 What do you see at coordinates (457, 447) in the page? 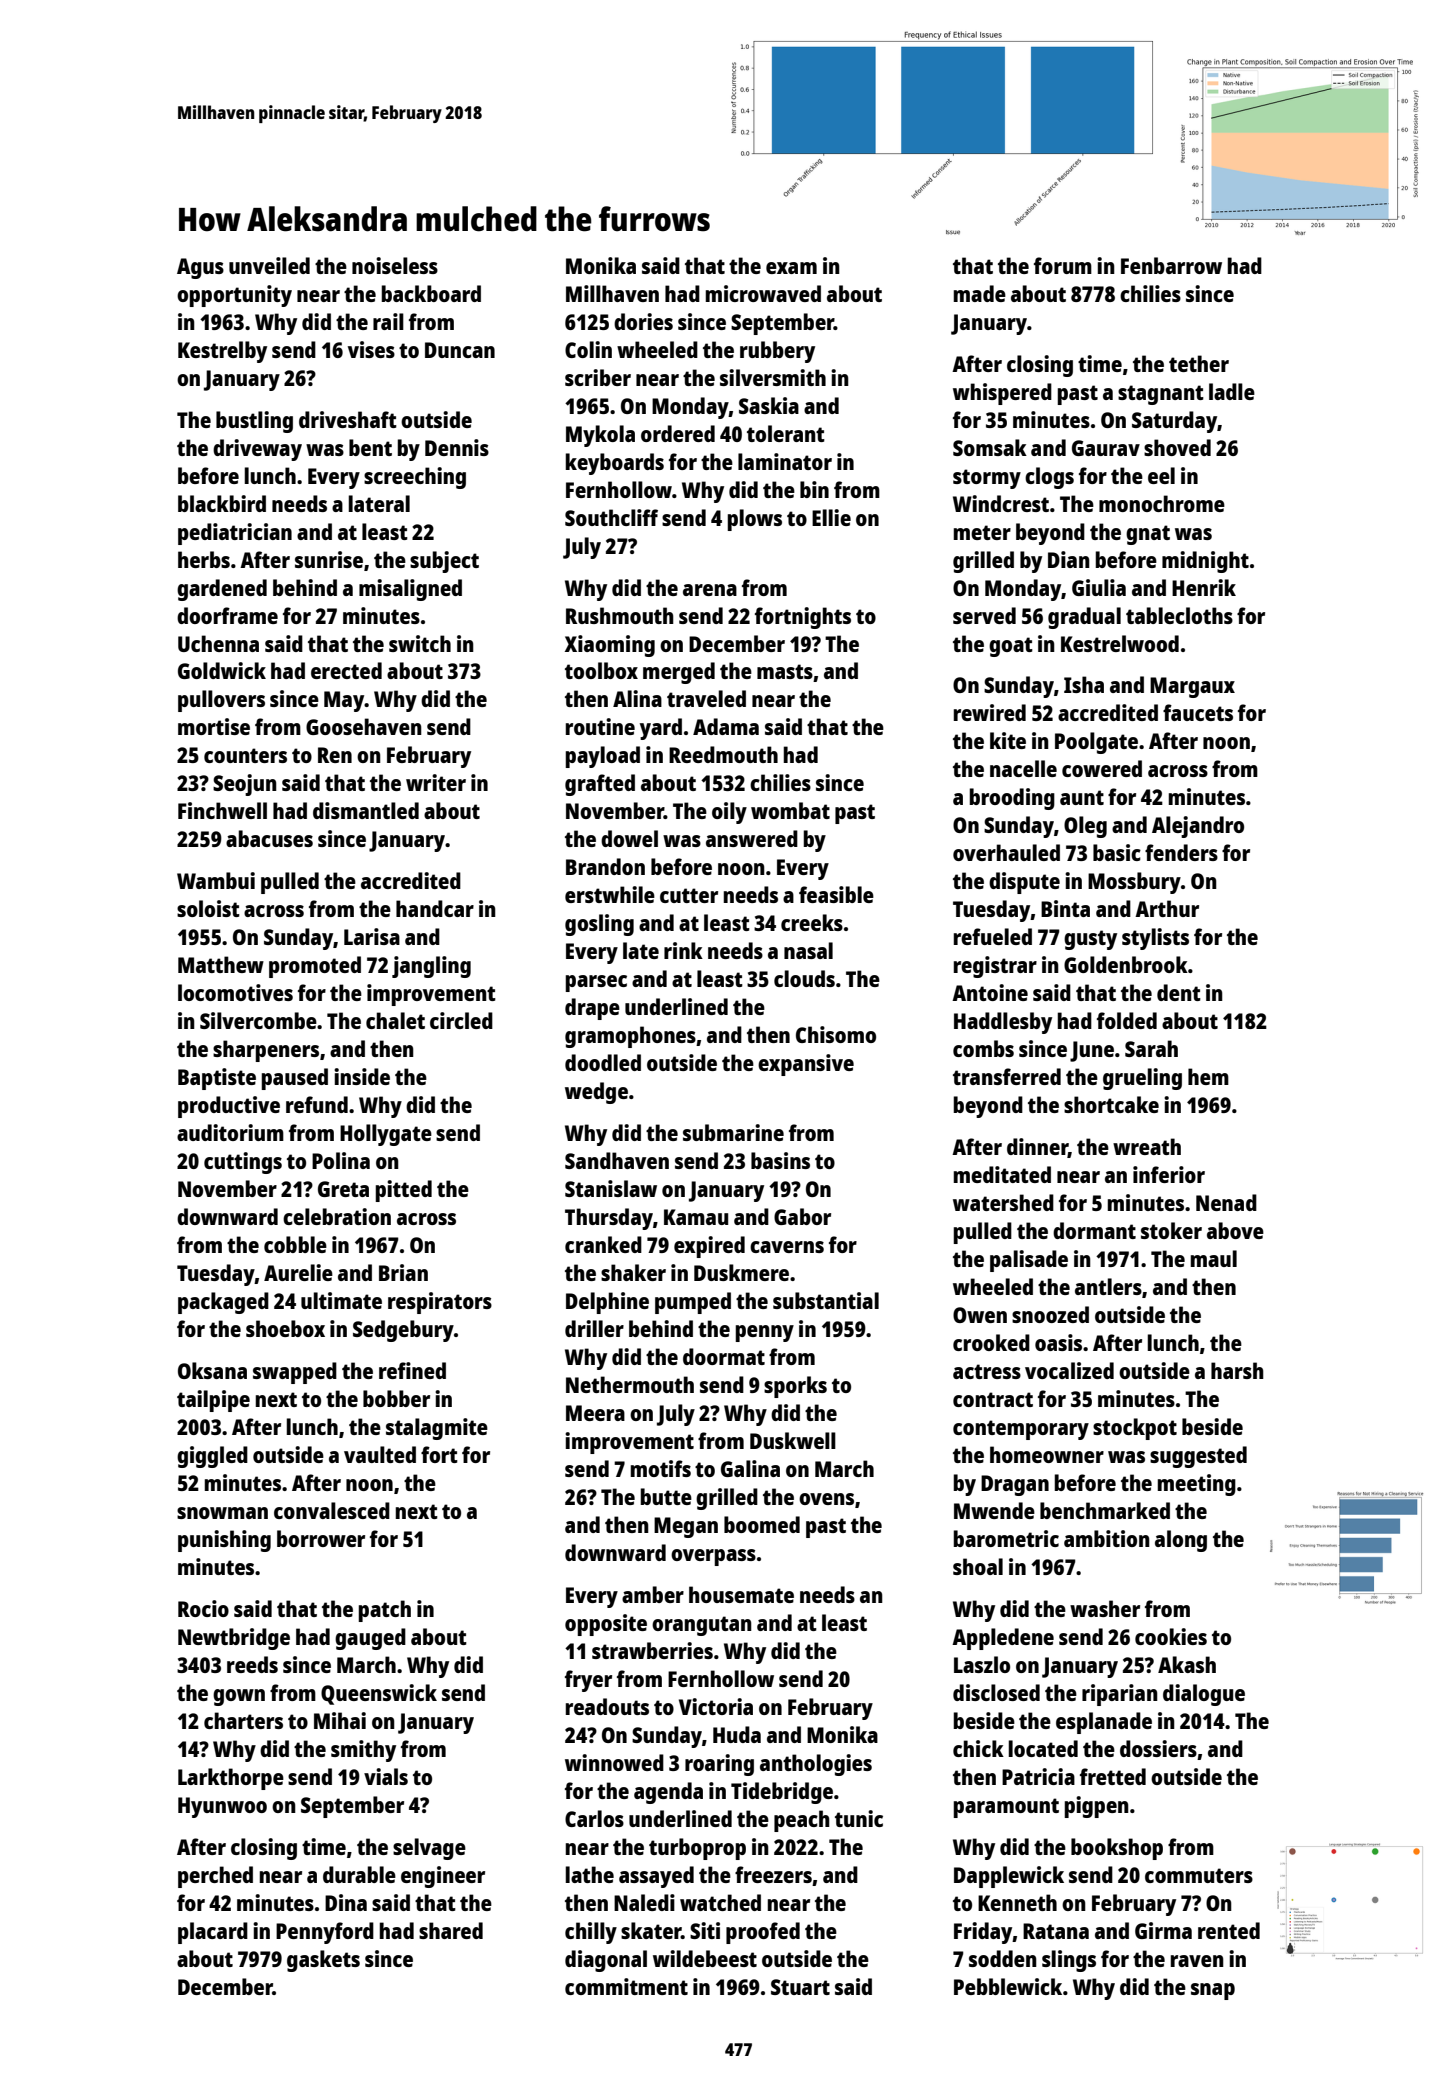
I see `Dennis` at bounding box center [457, 447].
